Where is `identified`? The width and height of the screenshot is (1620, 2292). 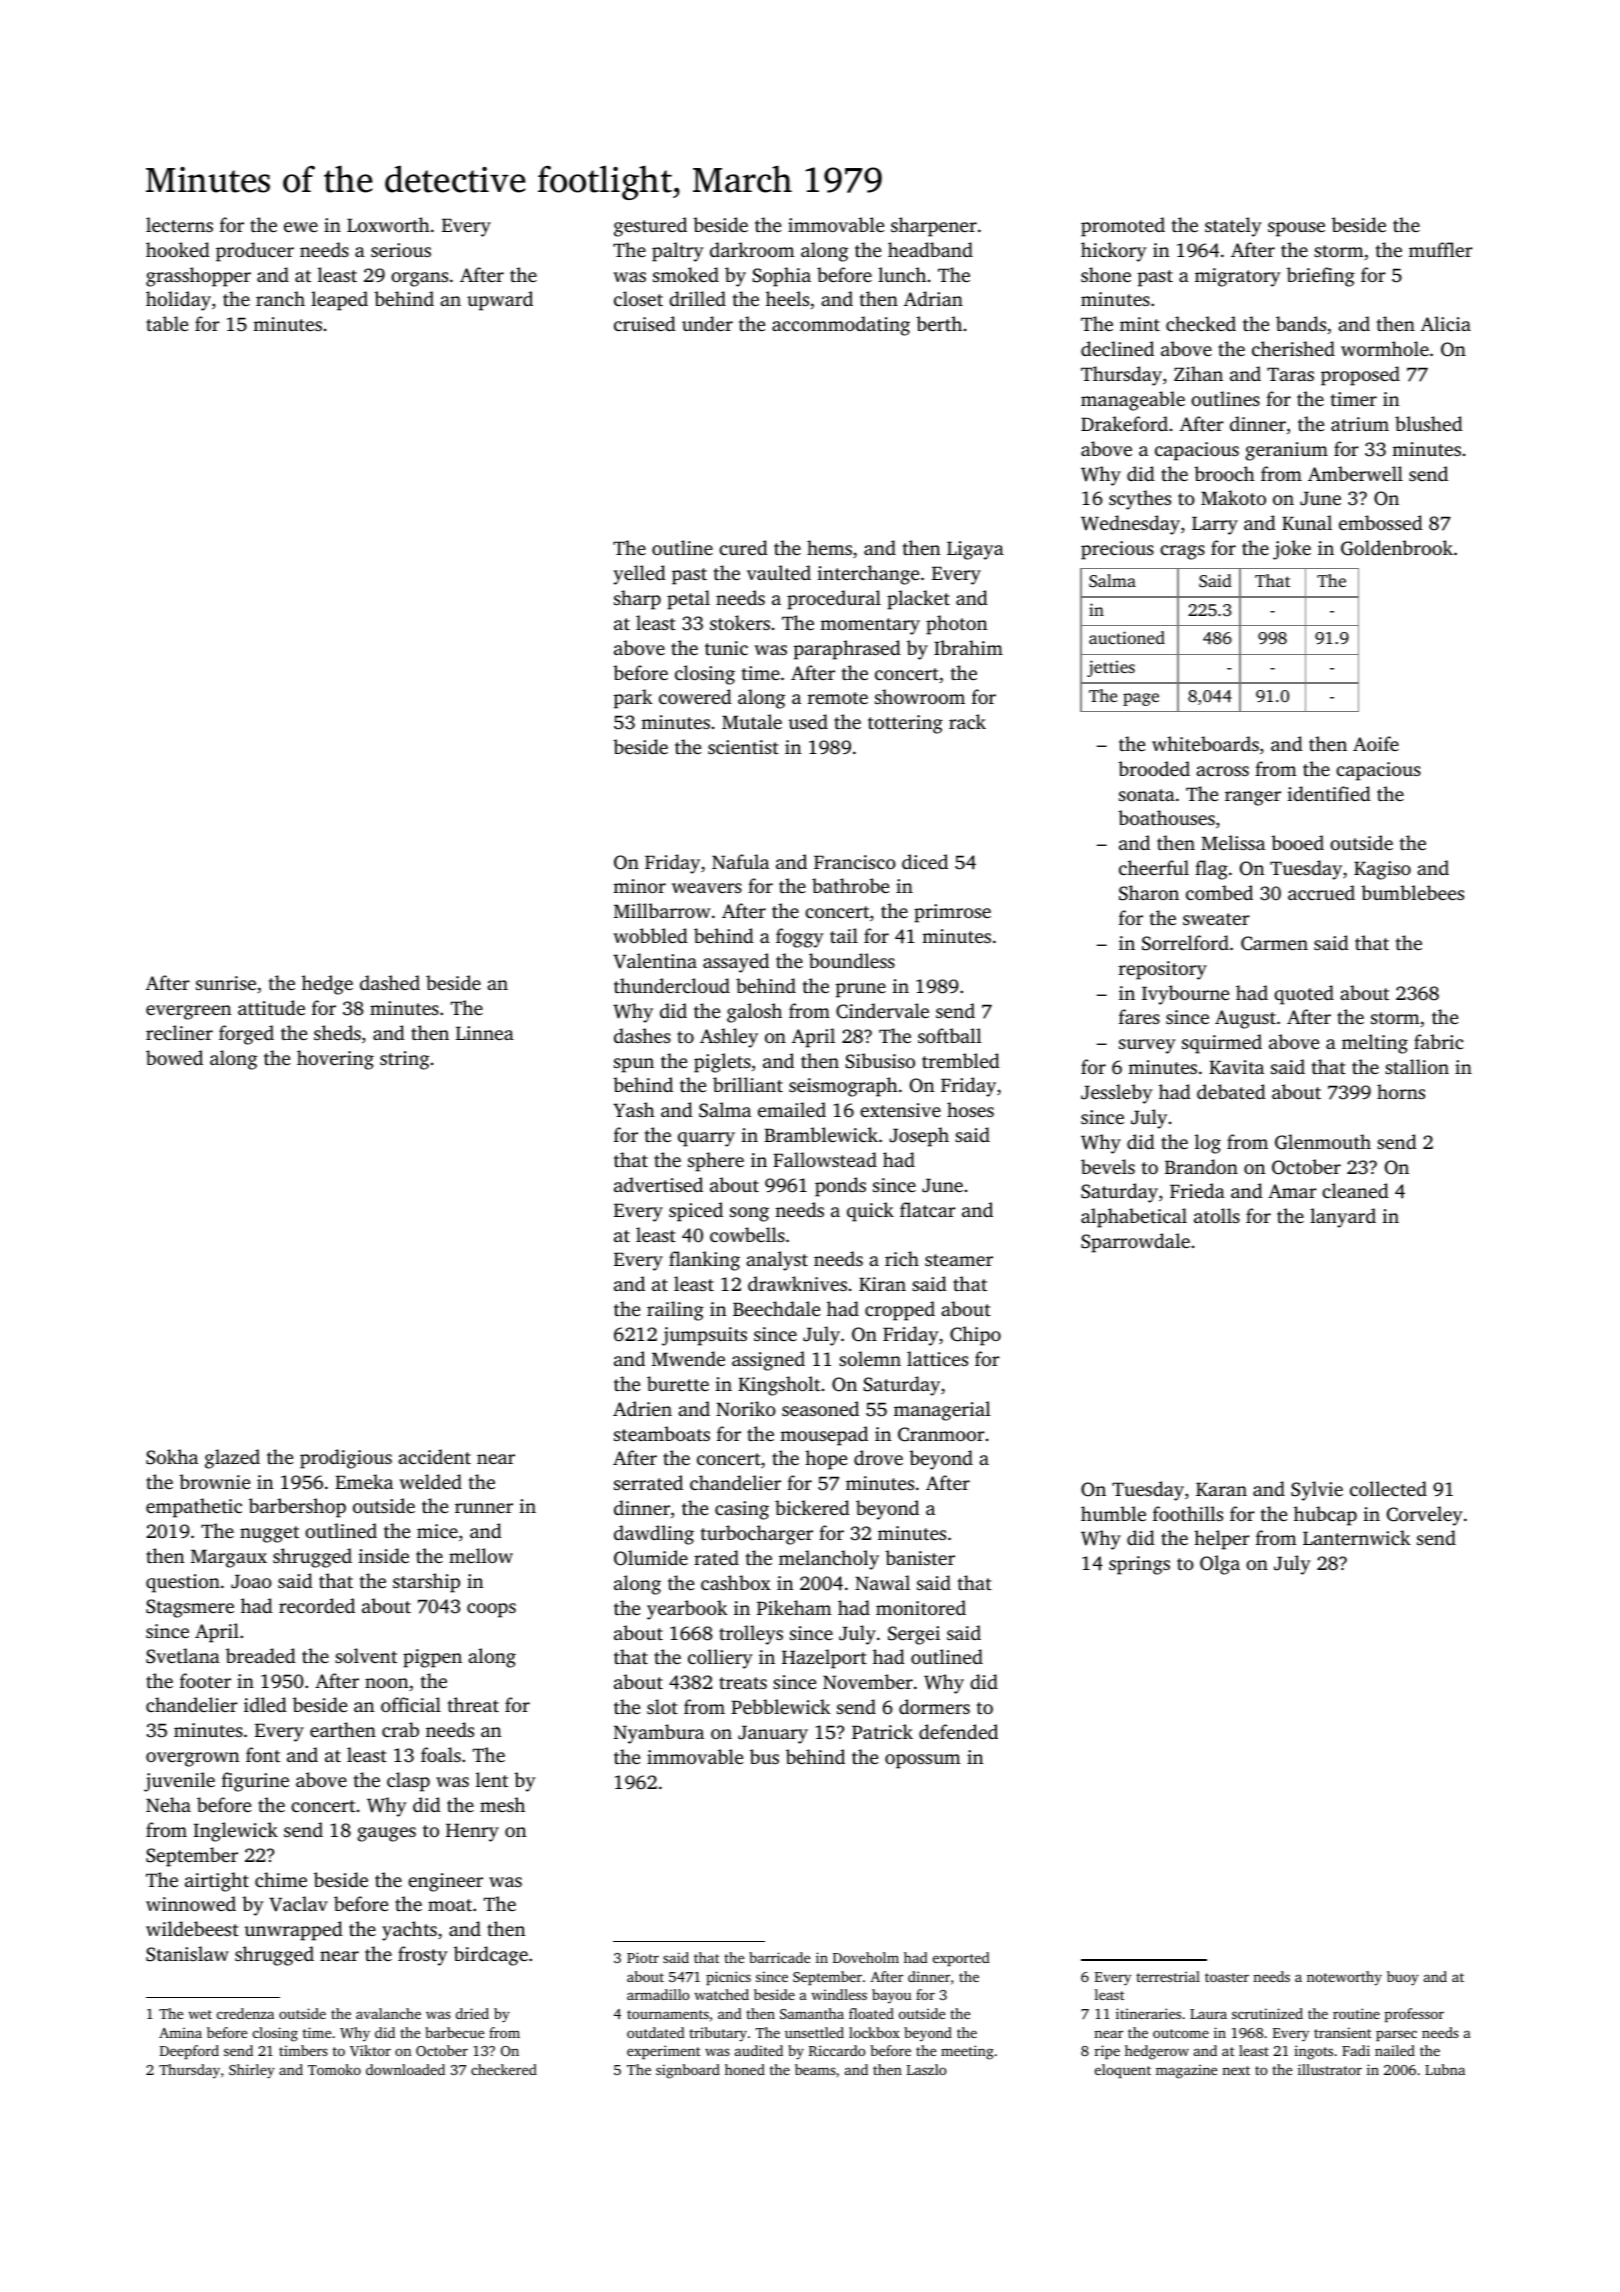
identified is located at coordinates (1329, 793).
